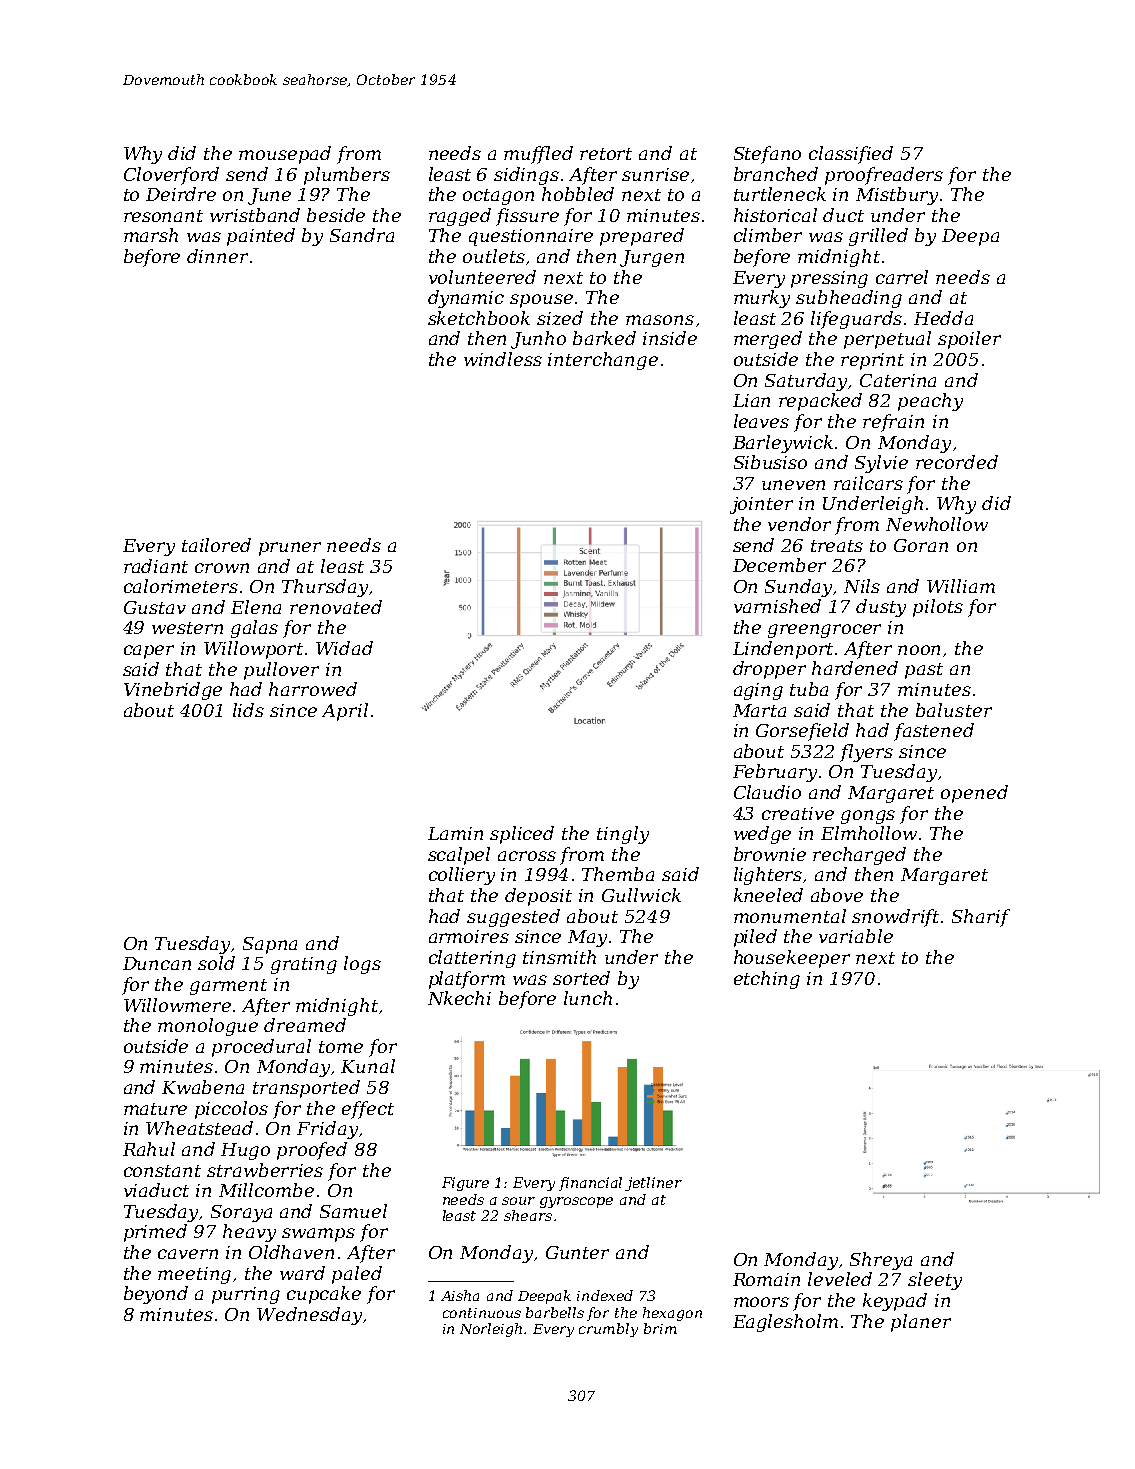 Image resolution: width=1135 pixels, height=1469 pixels. What do you see at coordinates (324, 1295) in the document?
I see `cupcake` at bounding box center [324, 1295].
